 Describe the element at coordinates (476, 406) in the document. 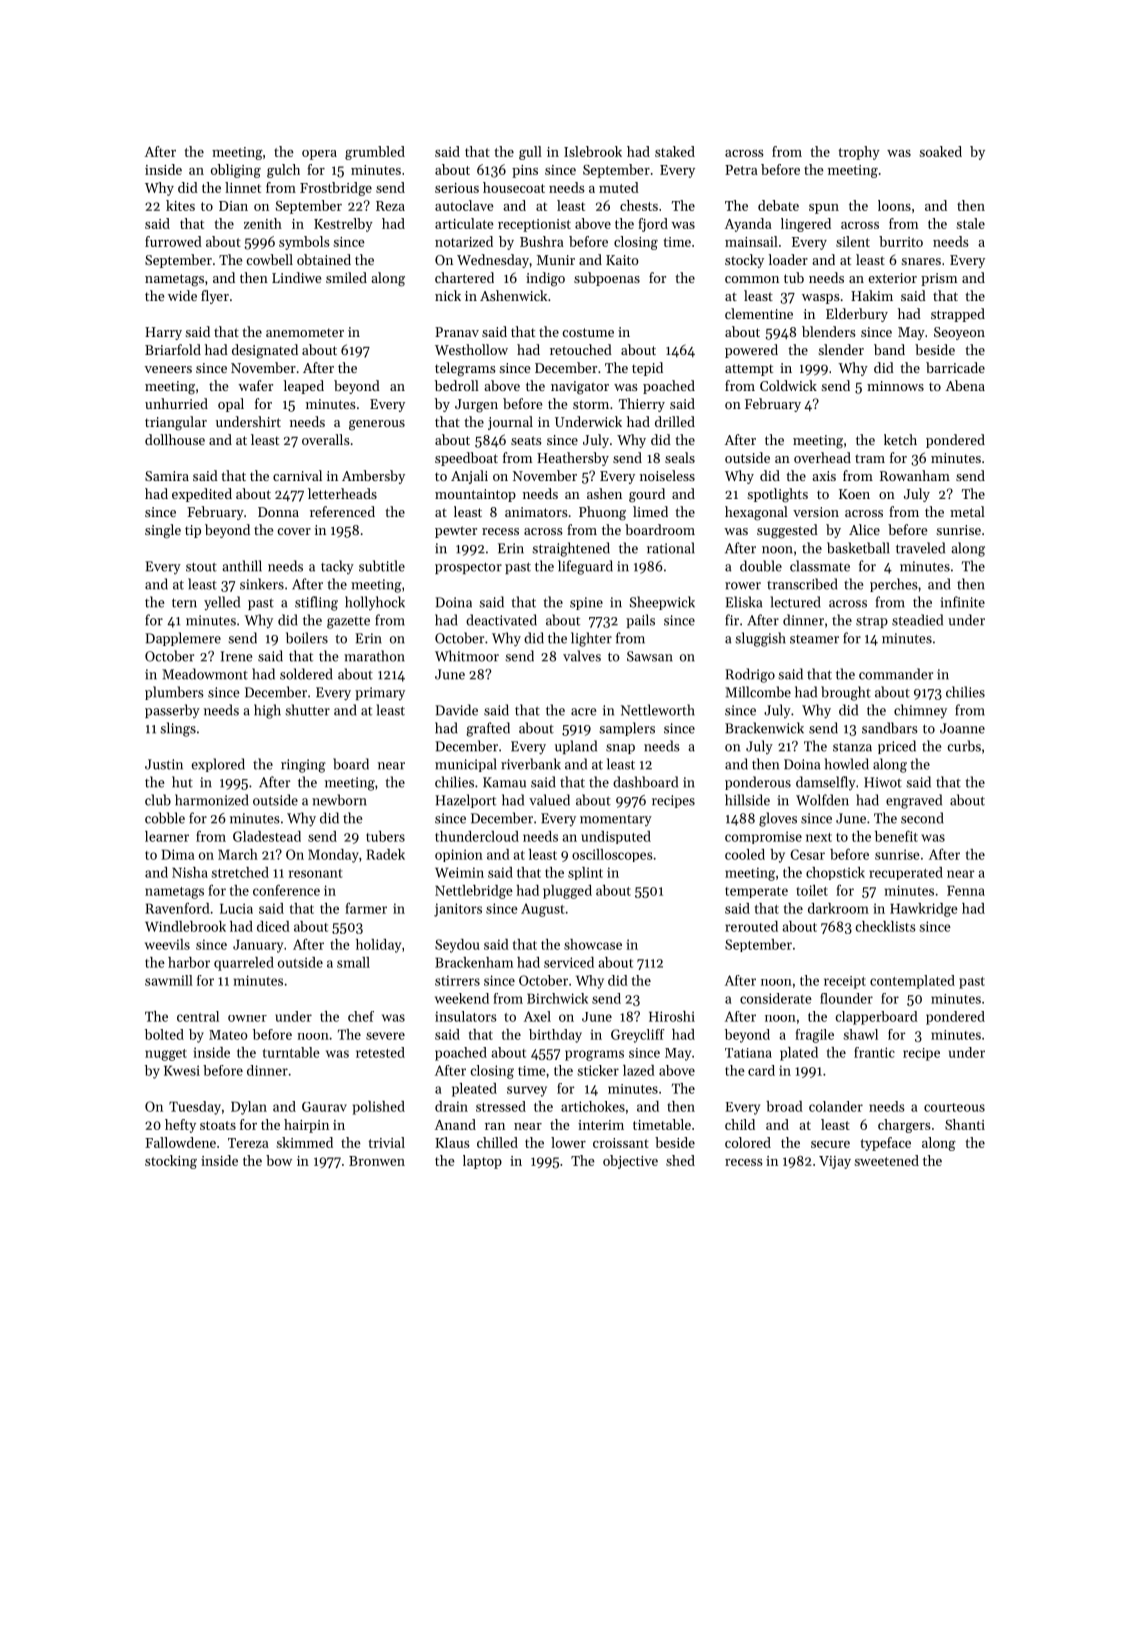

I see `Jurgen` at that location.
